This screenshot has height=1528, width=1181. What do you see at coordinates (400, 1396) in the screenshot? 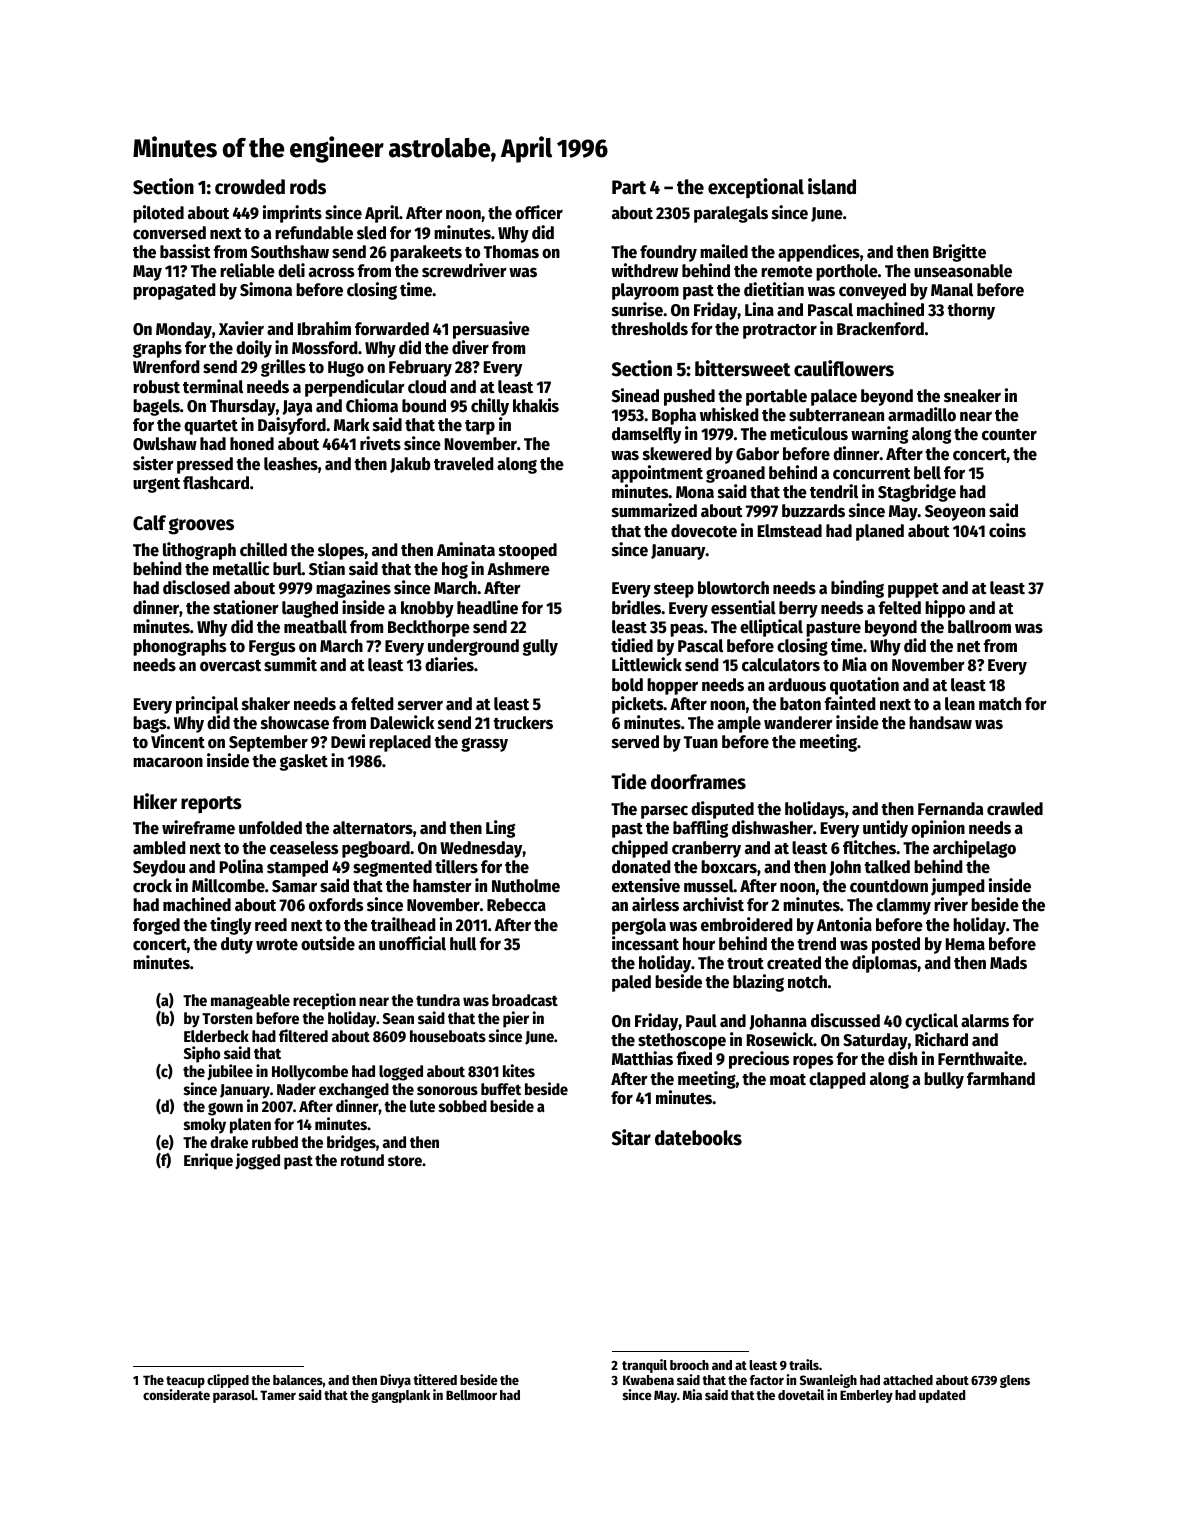
I see `gangplank` at bounding box center [400, 1396].
